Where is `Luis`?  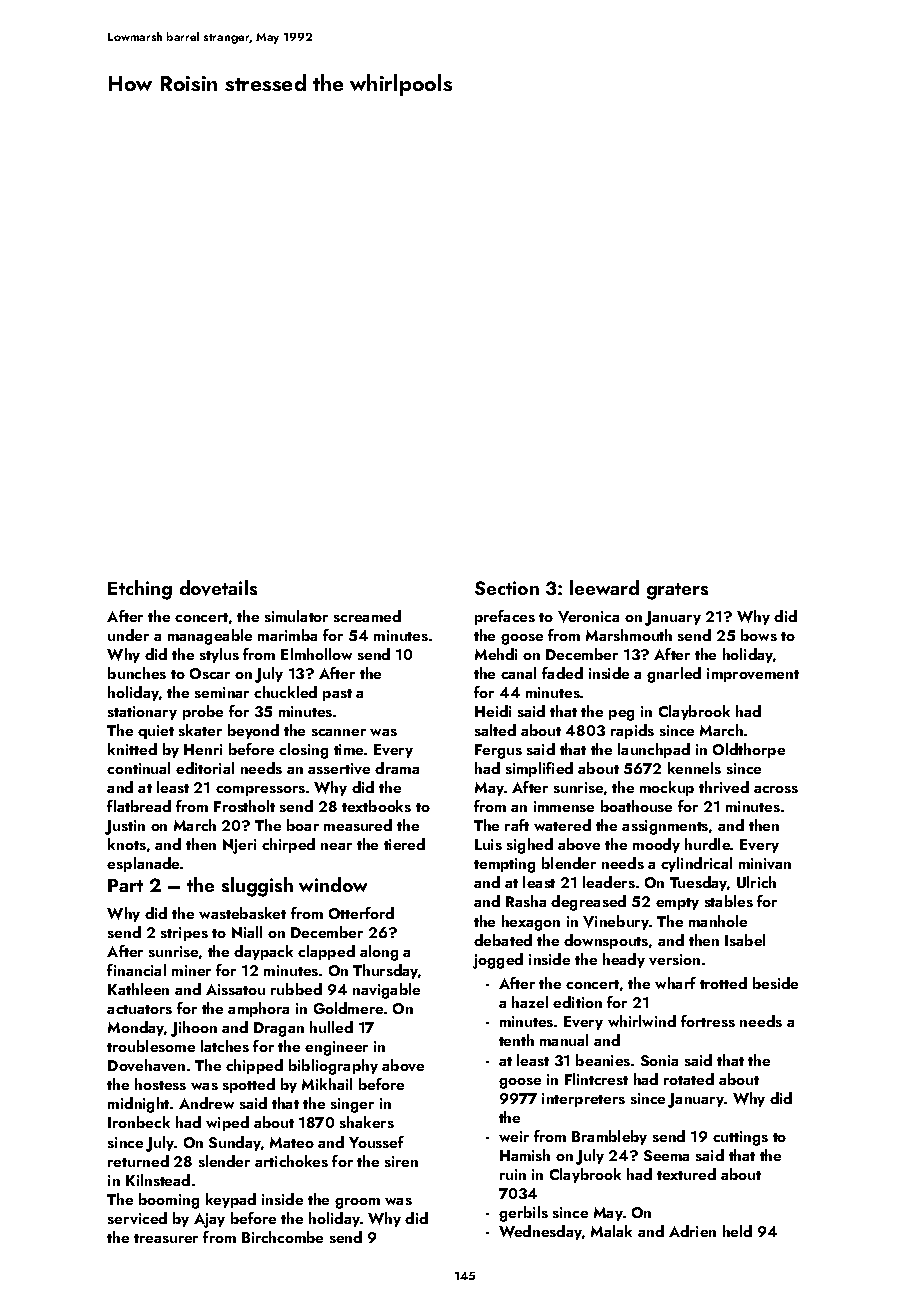 Luis is located at coordinates (488, 844).
